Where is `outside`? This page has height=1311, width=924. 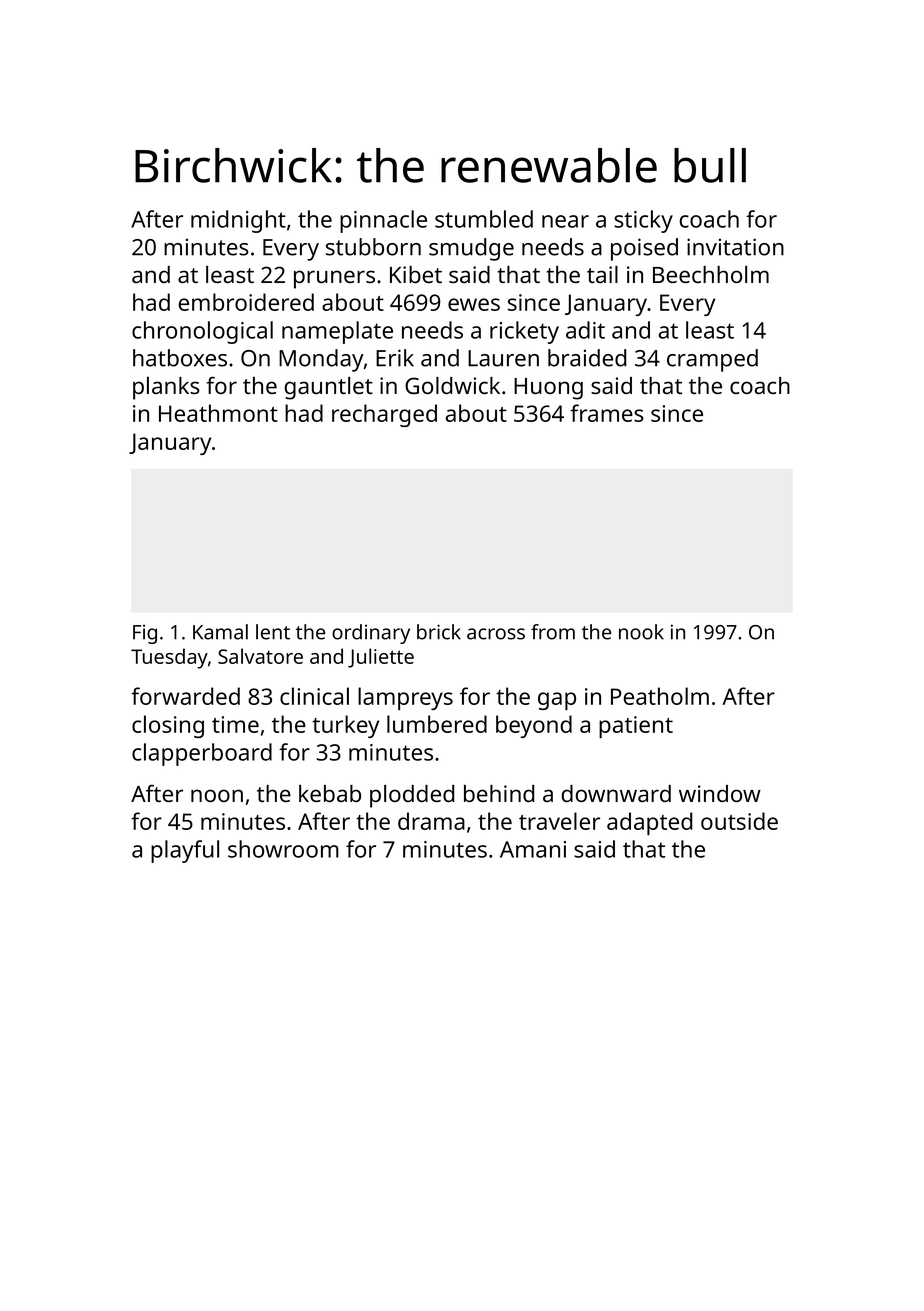
outside is located at coordinates (739, 821).
